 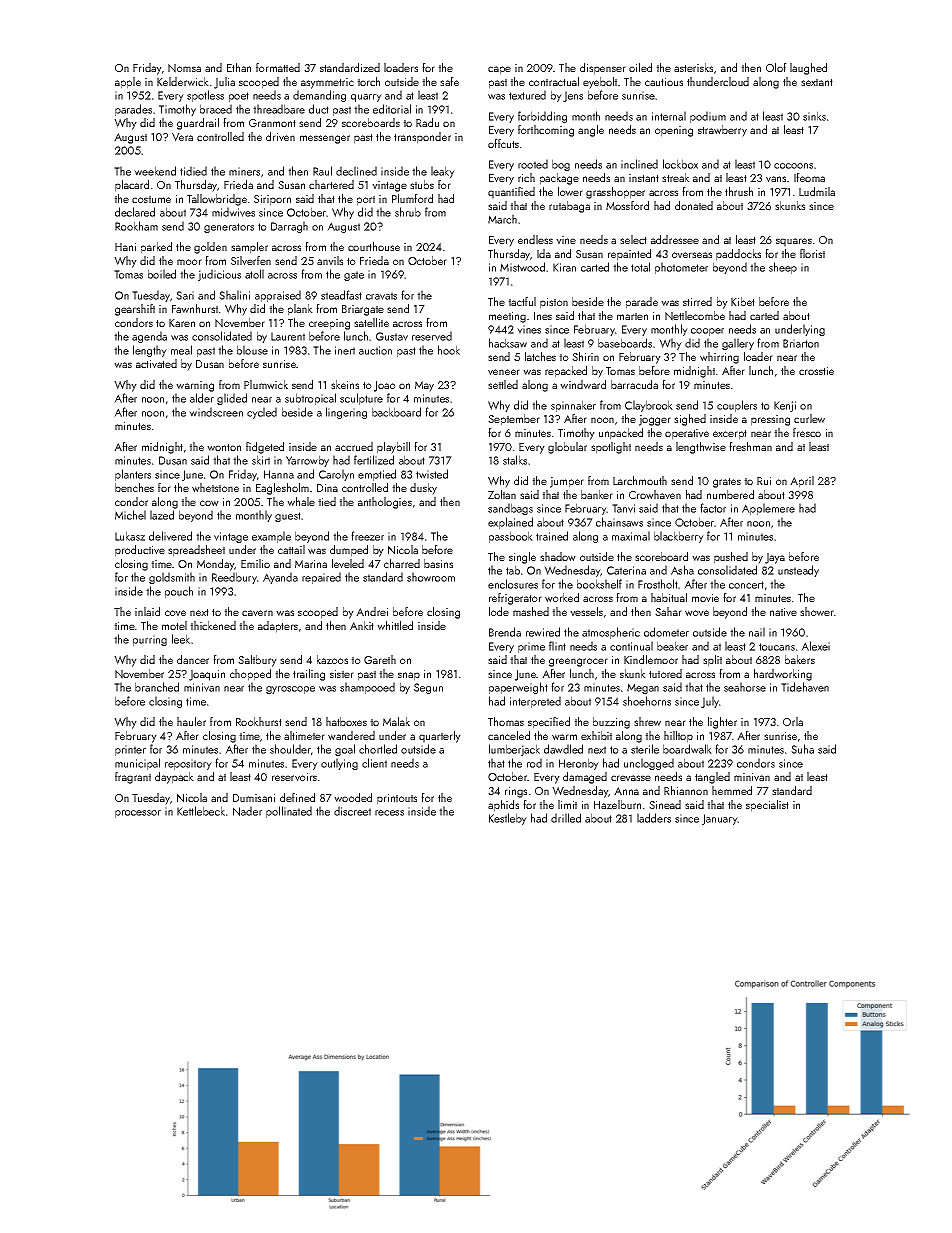 What do you see at coordinates (184, 68) in the image?
I see `Nomsa` at bounding box center [184, 68].
